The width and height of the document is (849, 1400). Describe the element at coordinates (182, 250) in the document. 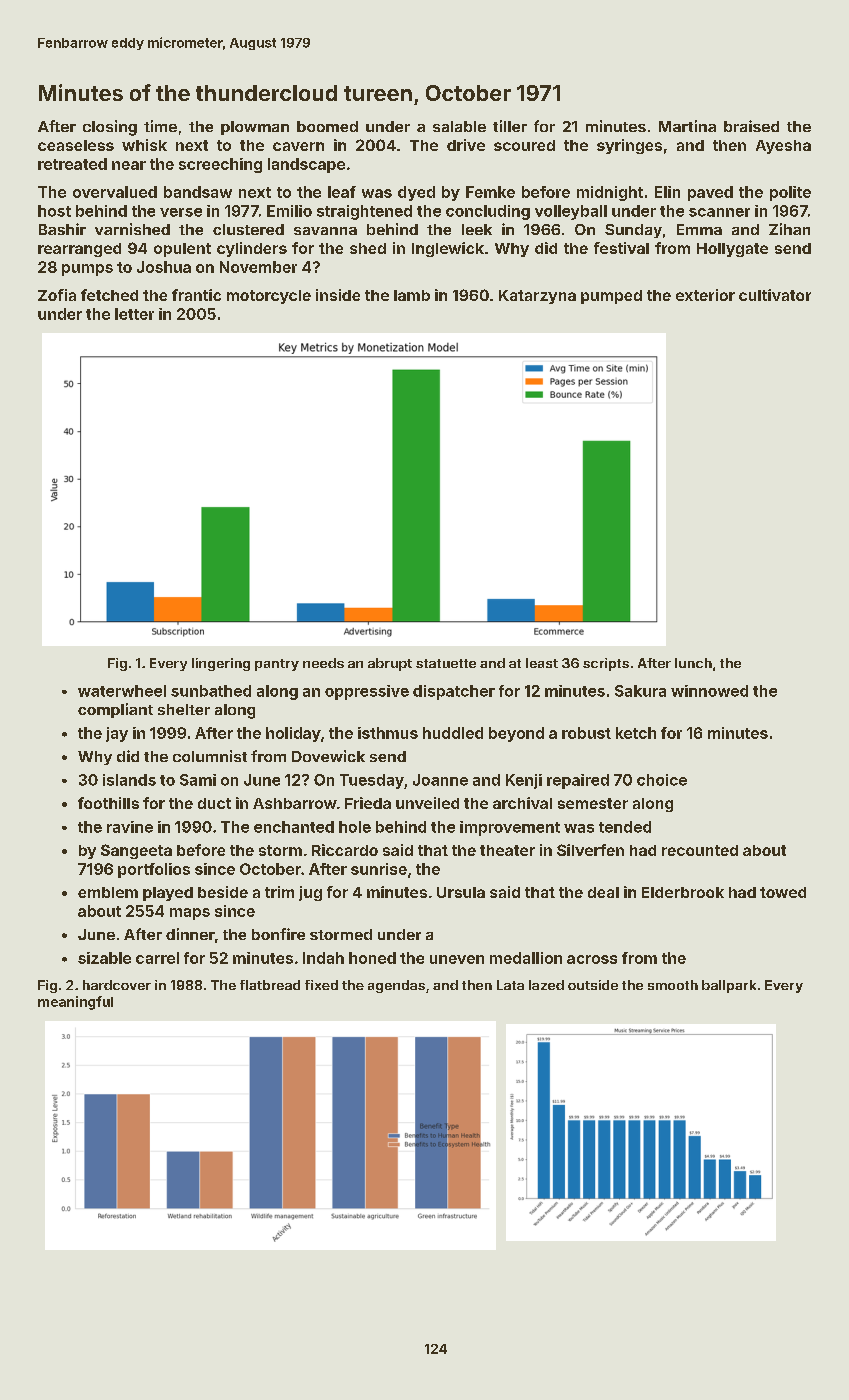

I see `opulent` at that location.
